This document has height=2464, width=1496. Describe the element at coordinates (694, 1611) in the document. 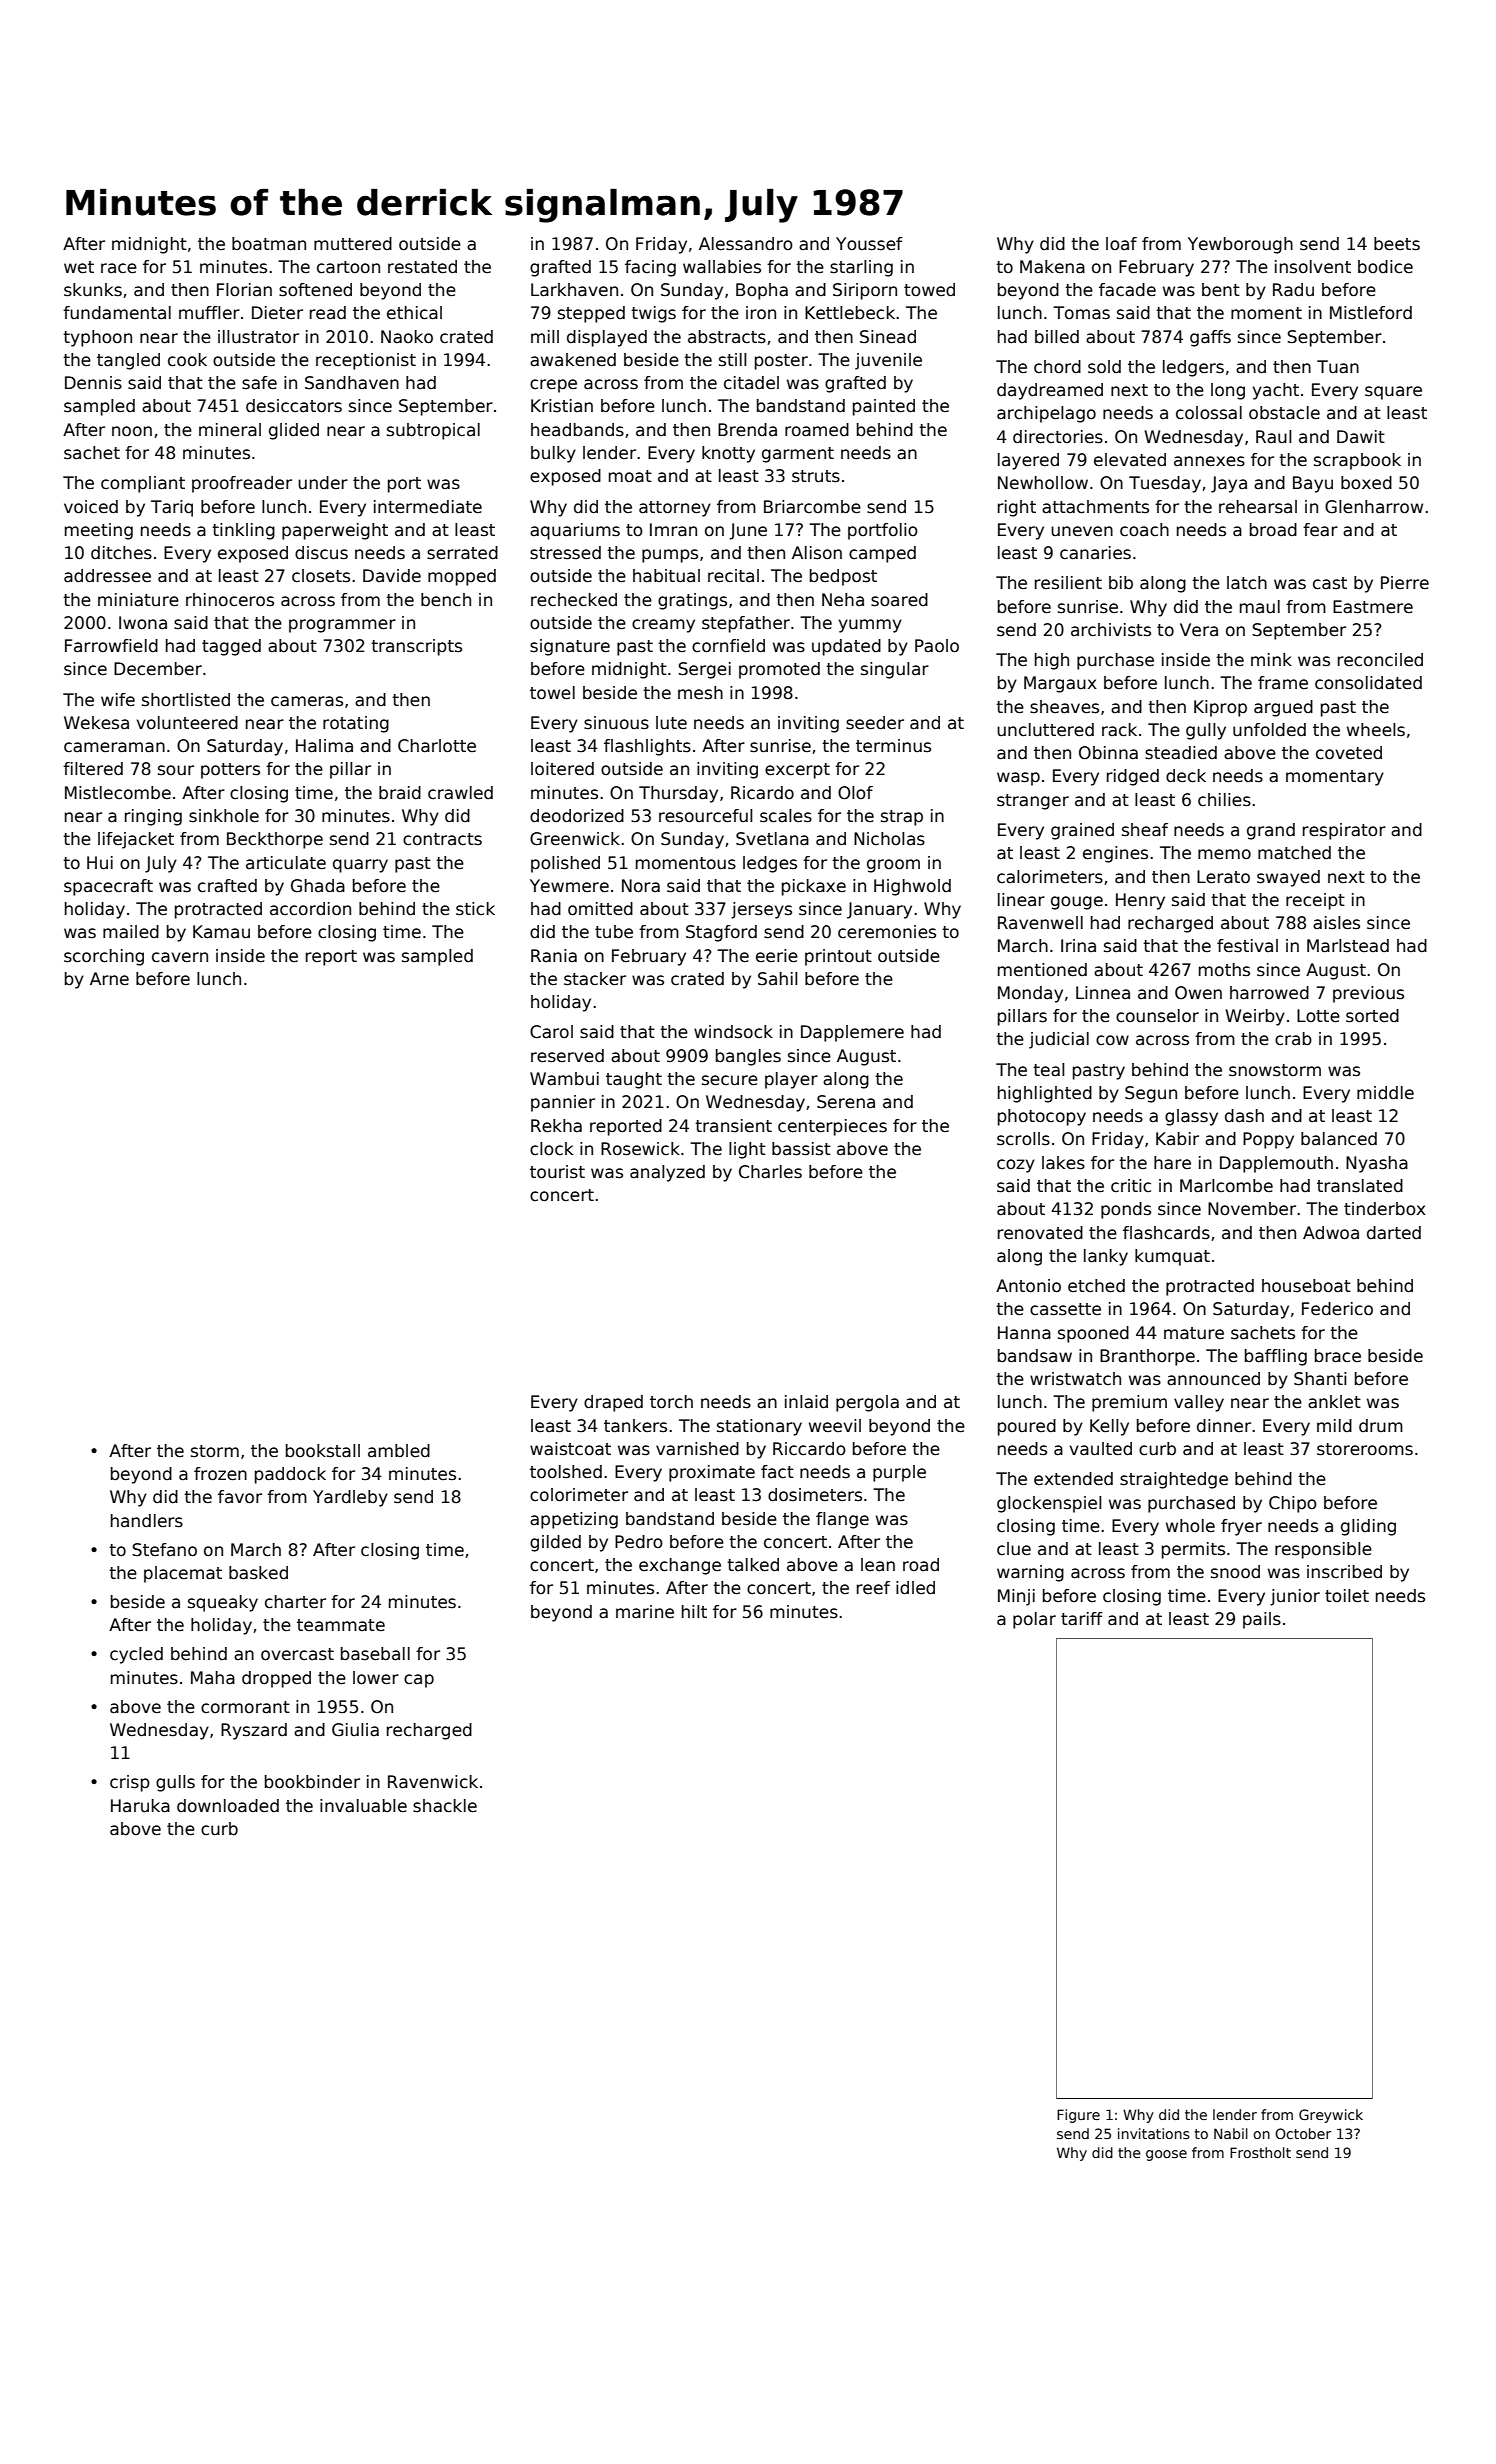

I see `hilt` at that location.
